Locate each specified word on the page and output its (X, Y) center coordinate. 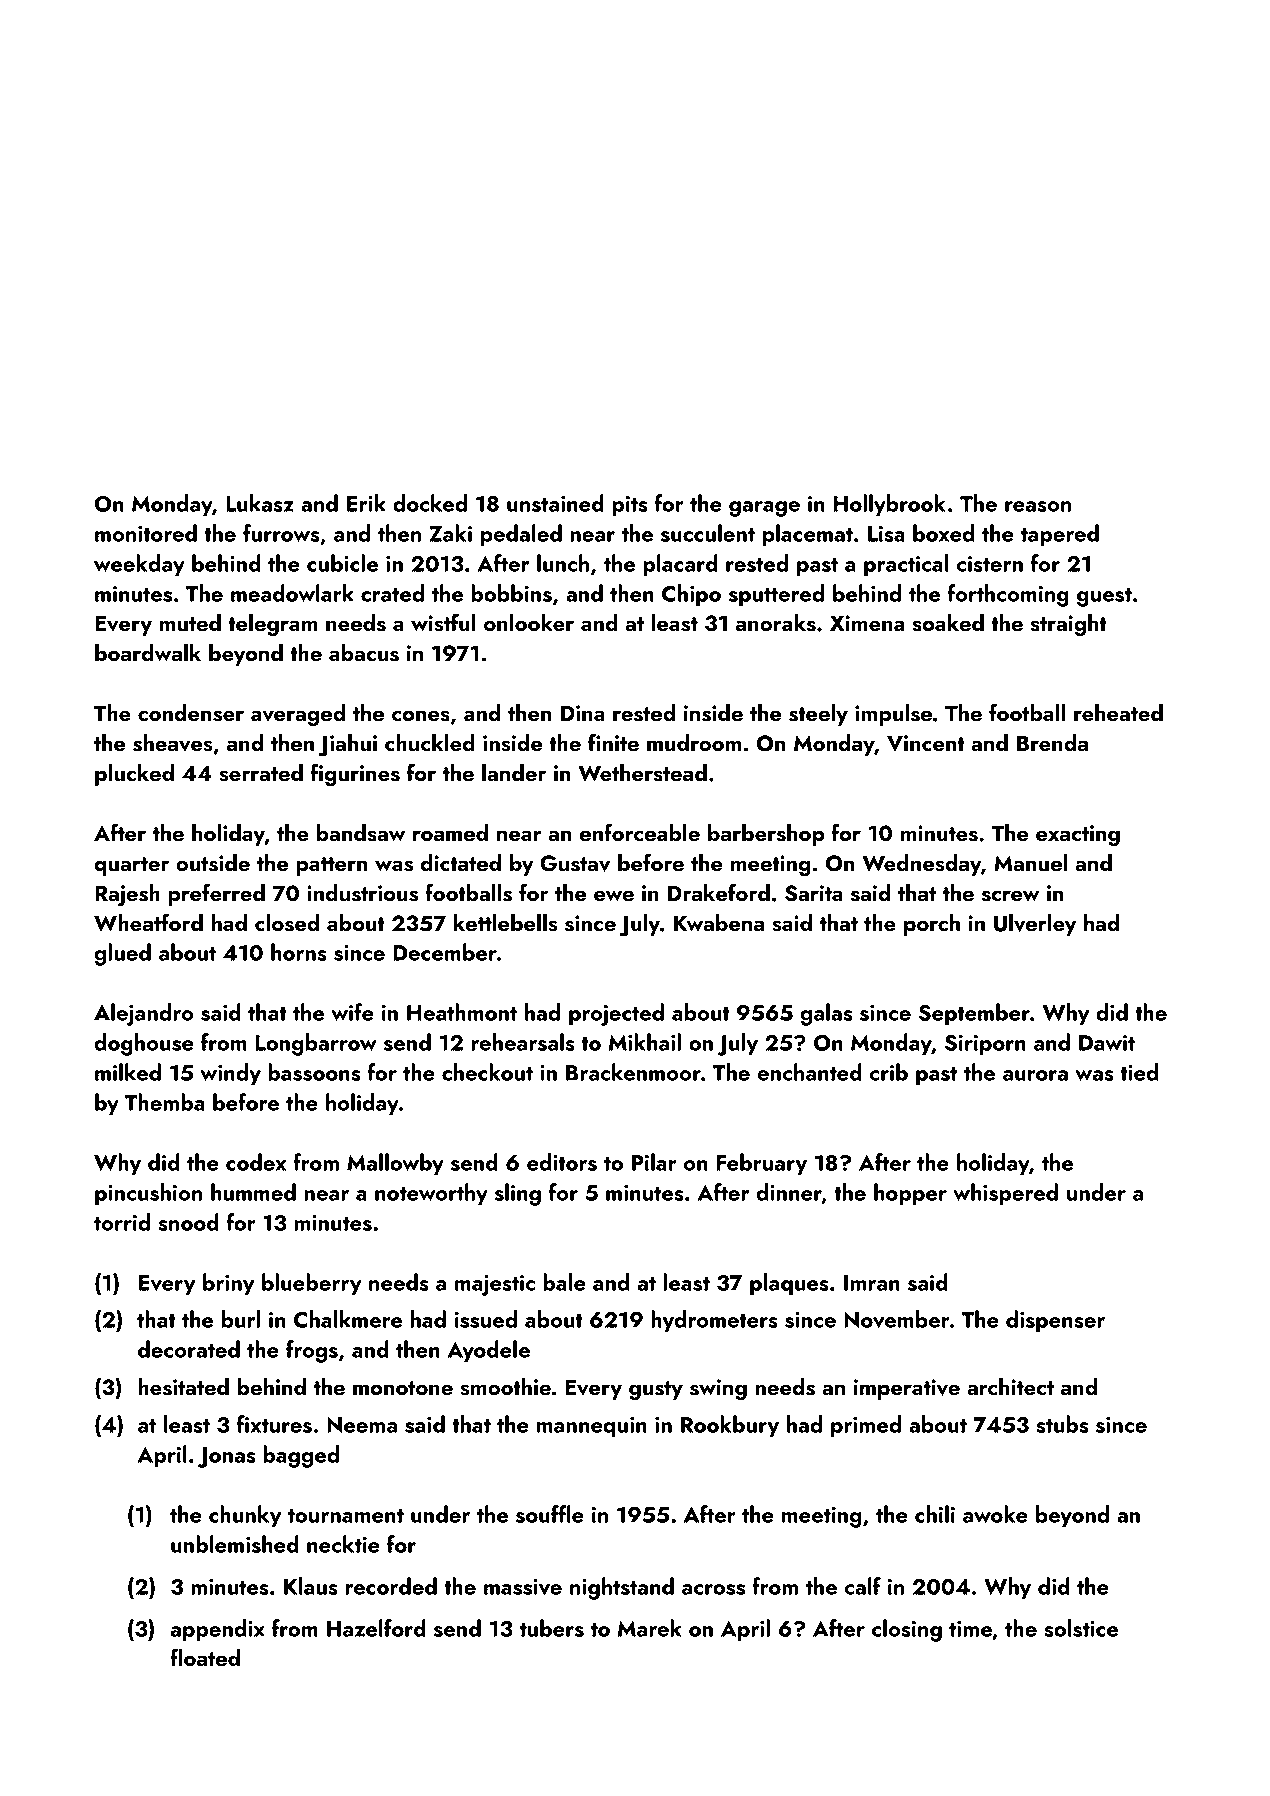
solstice (1081, 1628)
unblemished (235, 1544)
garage (764, 509)
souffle (550, 1514)
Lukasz (260, 503)
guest (1104, 597)
